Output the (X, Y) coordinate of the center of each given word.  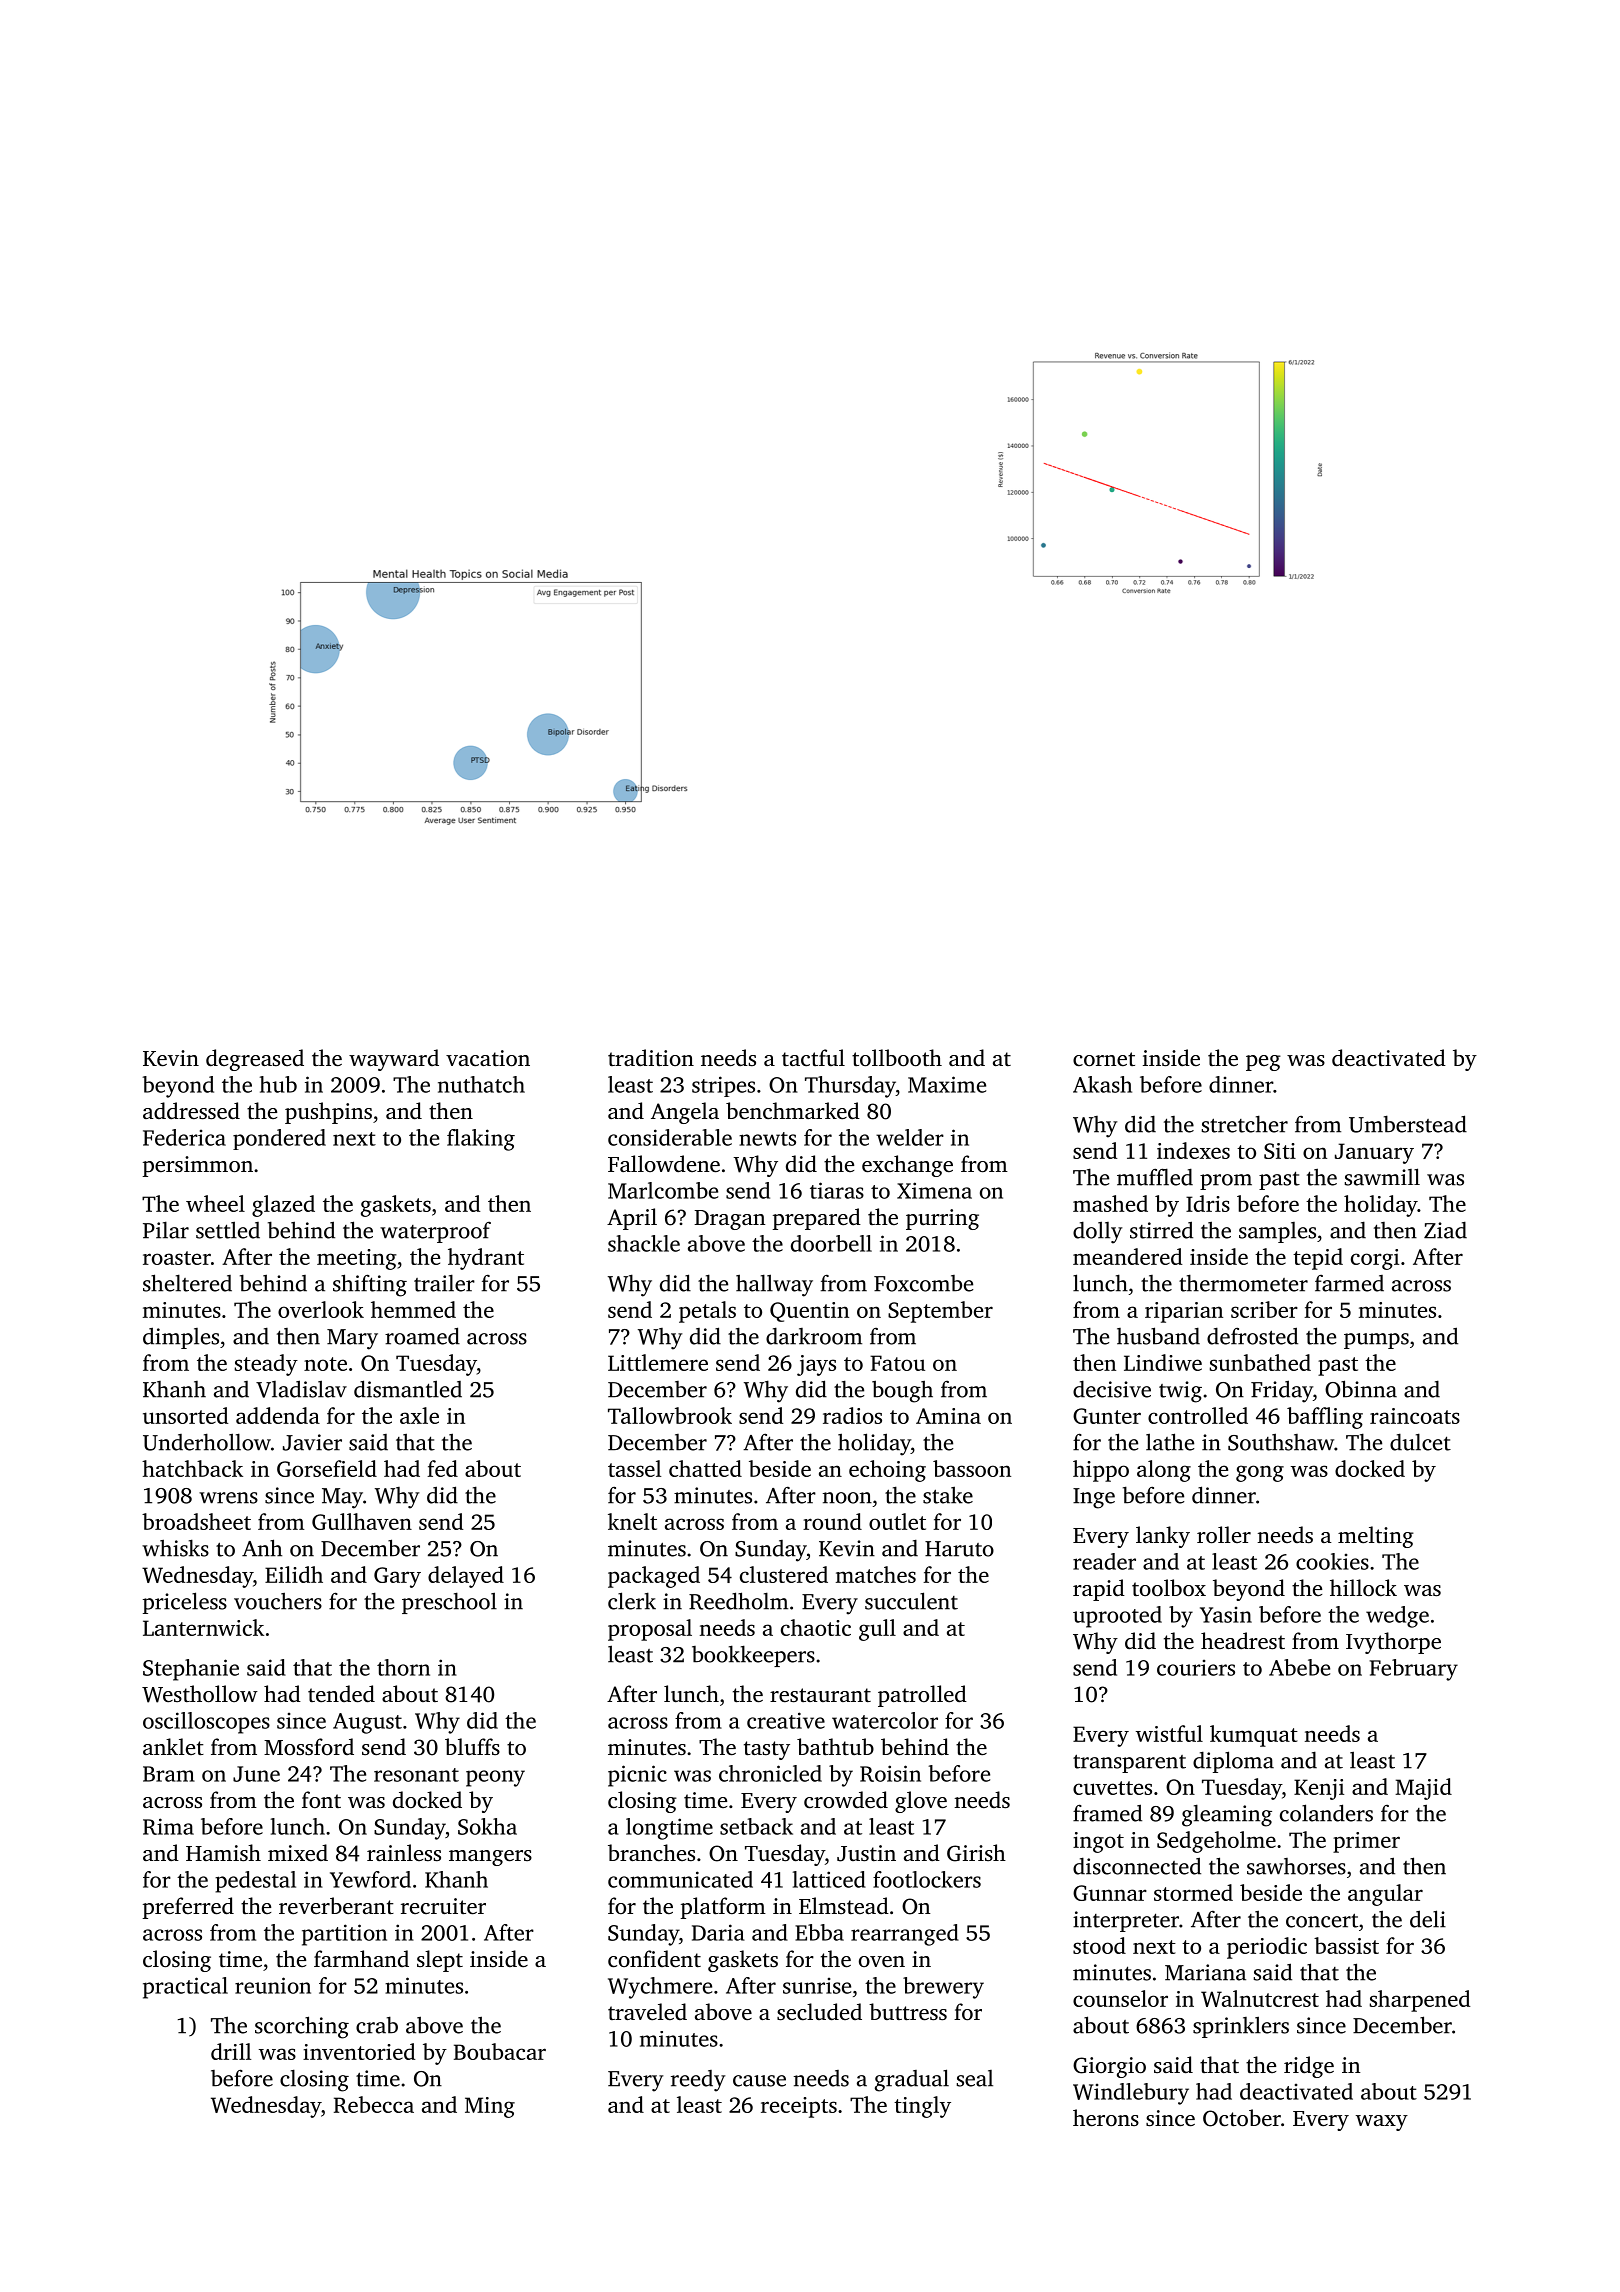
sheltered (187, 1283)
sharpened (1420, 2001)
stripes (723, 1086)
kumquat (1254, 1736)
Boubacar (500, 2051)
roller (1224, 1535)
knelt (632, 1521)
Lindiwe (1163, 1362)
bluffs (472, 1746)
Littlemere (658, 1362)
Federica (184, 1137)
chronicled (770, 1773)
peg (1263, 1063)
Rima (168, 1826)
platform (723, 1908)
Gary (397, 1577)
